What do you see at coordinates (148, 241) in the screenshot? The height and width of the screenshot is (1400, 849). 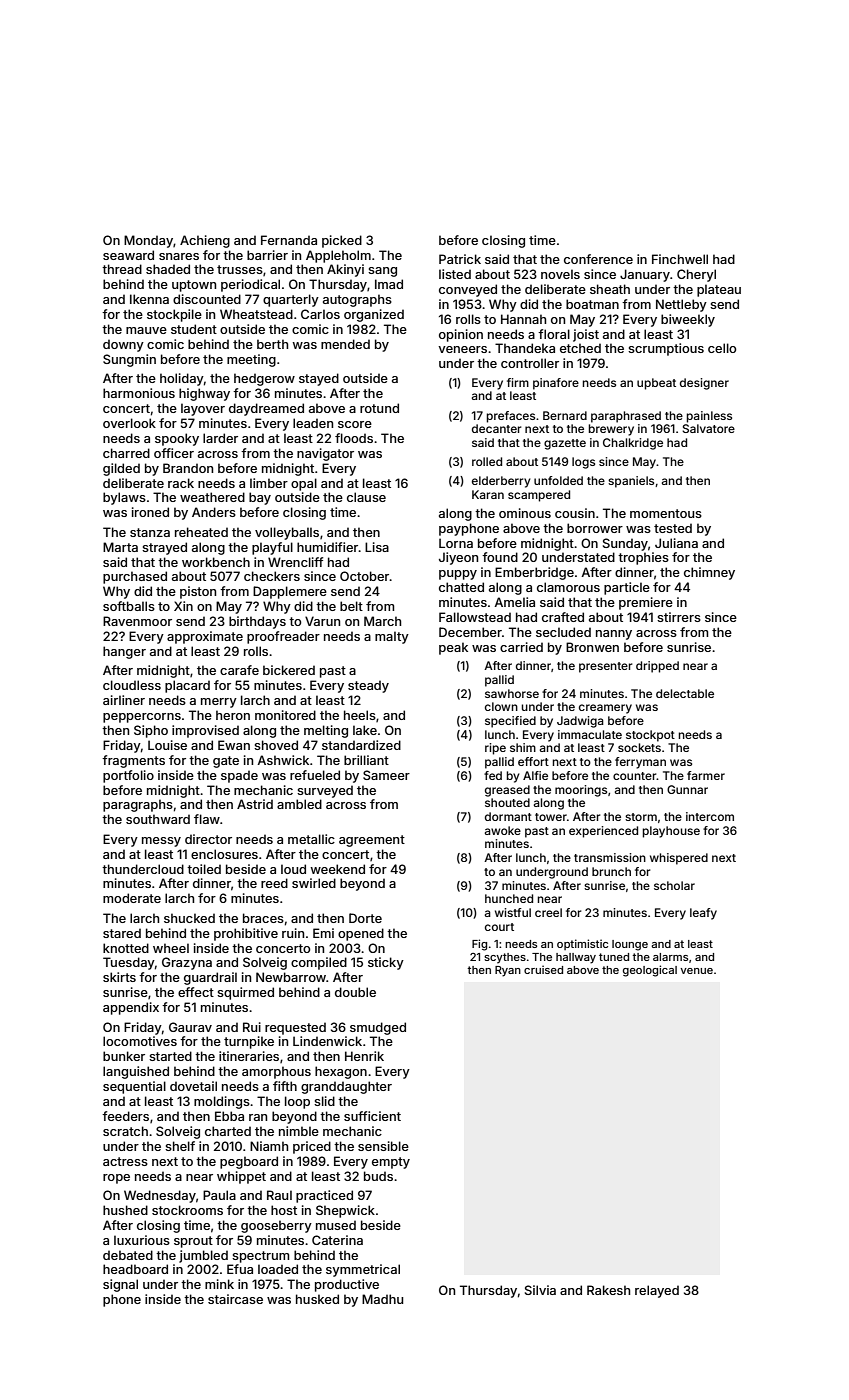 I see `Monday` at bounding box center [148, 241].
